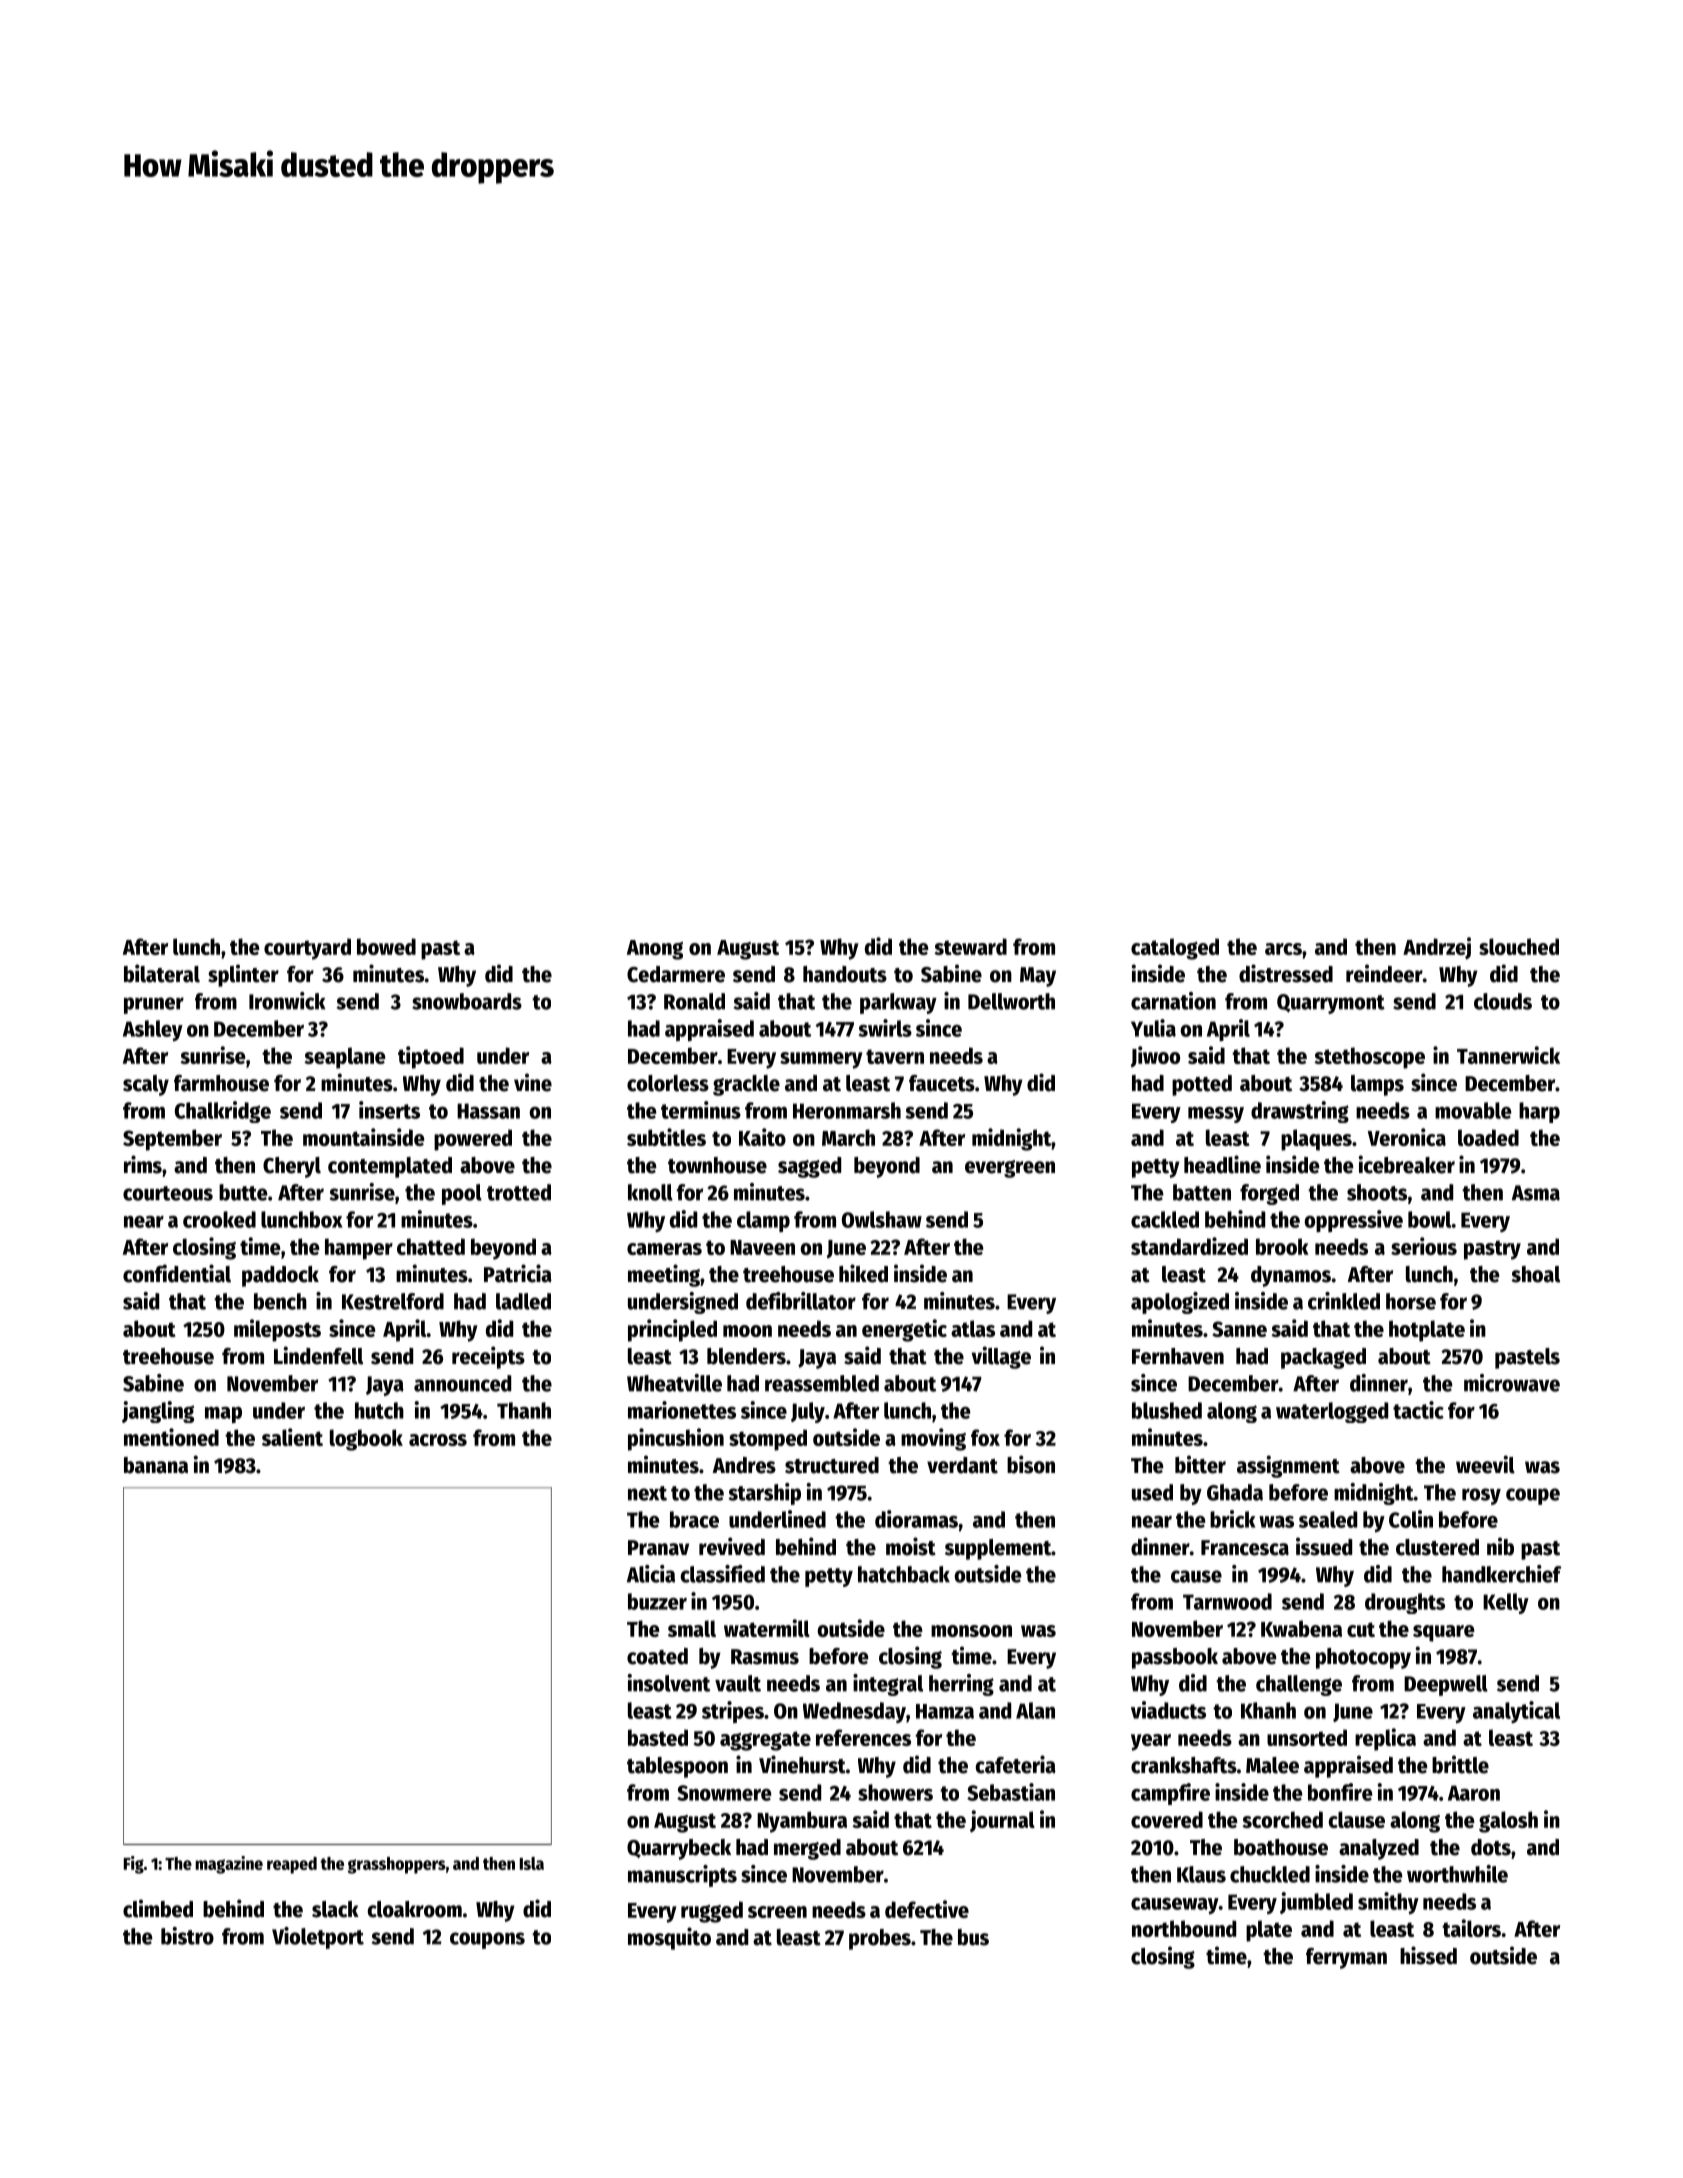 The width and height of the page is (1683, 2178). I want to click on Andrzej, so click(1437, 948).
